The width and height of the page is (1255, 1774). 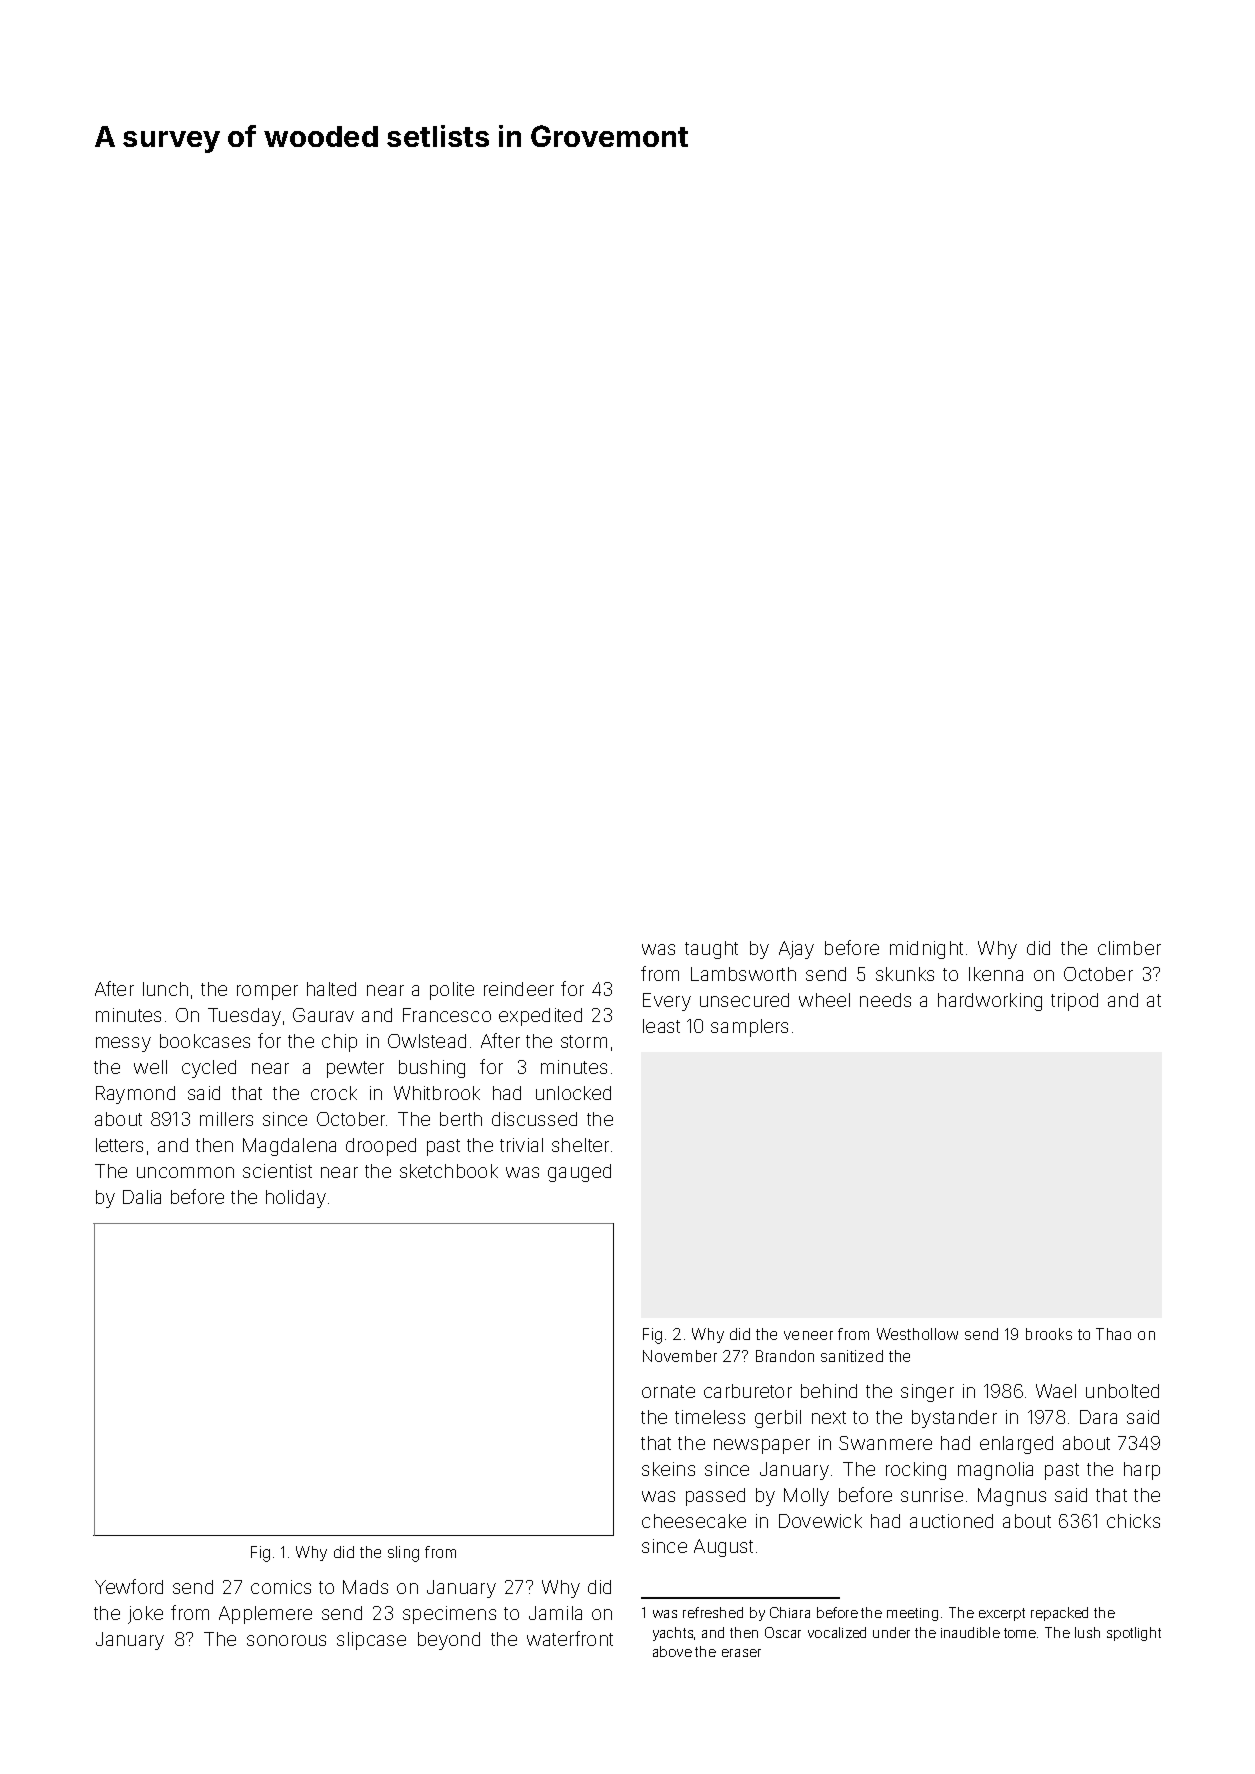 What do you see at coordinates (573, 1093) in the page?
I see `unlocked` at bounding box center [573, 1093].
